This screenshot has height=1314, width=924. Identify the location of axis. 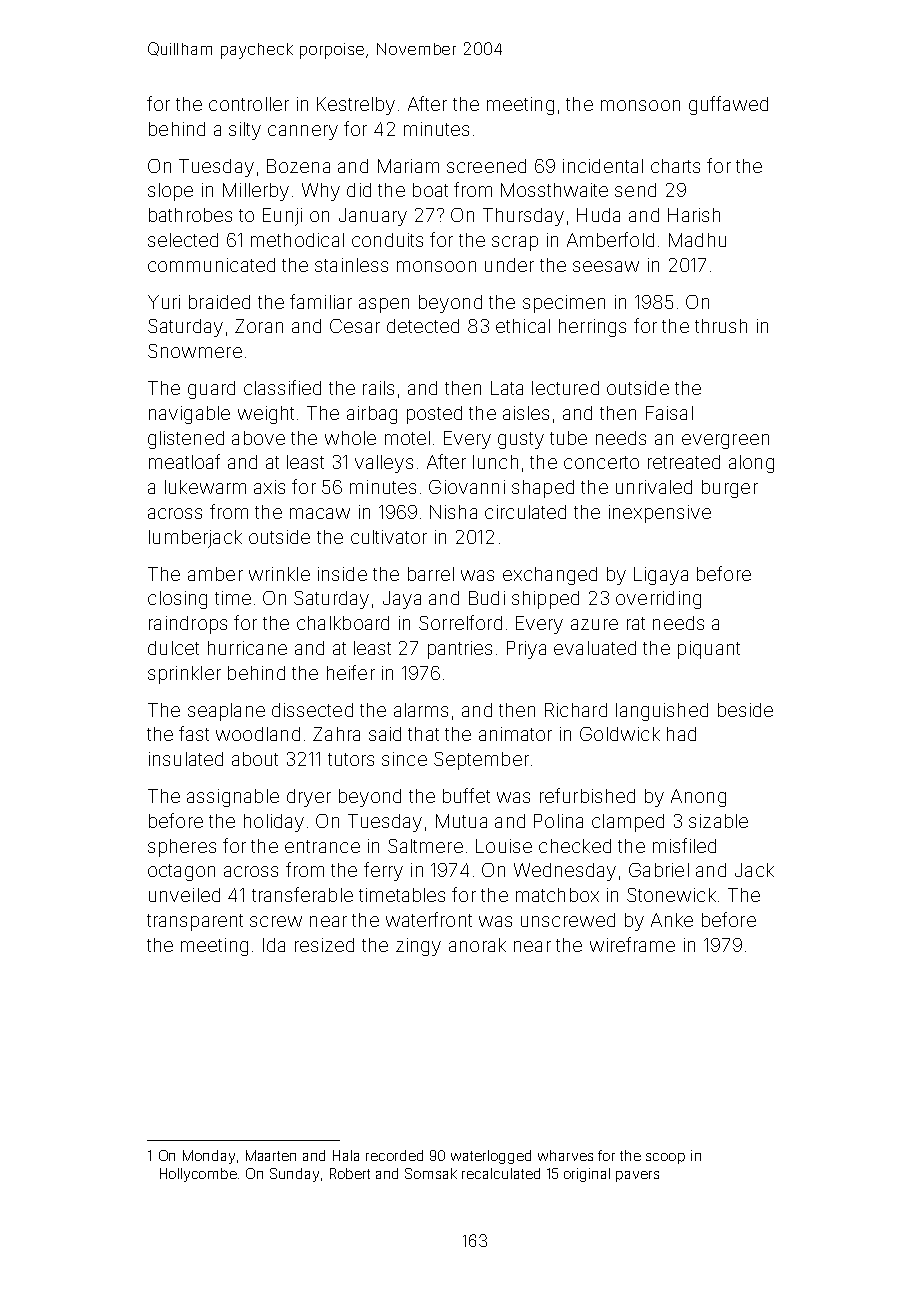
(269, 487).
